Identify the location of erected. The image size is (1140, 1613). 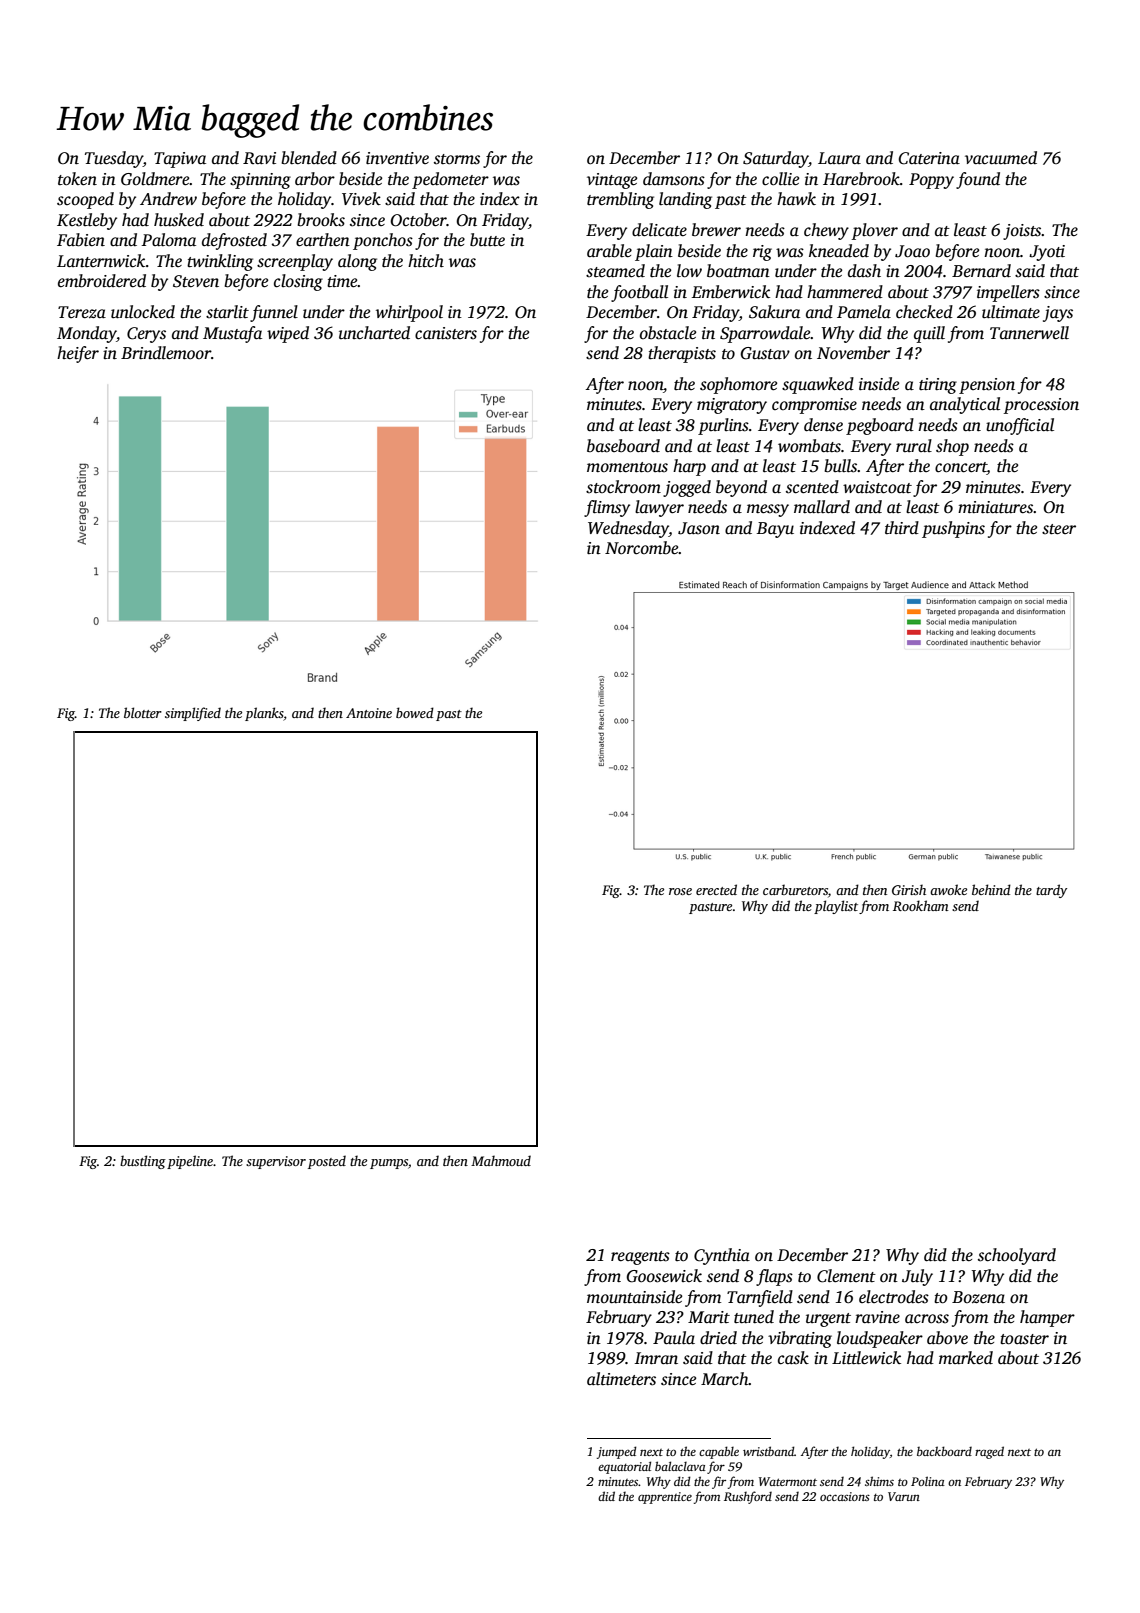
(716, 889).
